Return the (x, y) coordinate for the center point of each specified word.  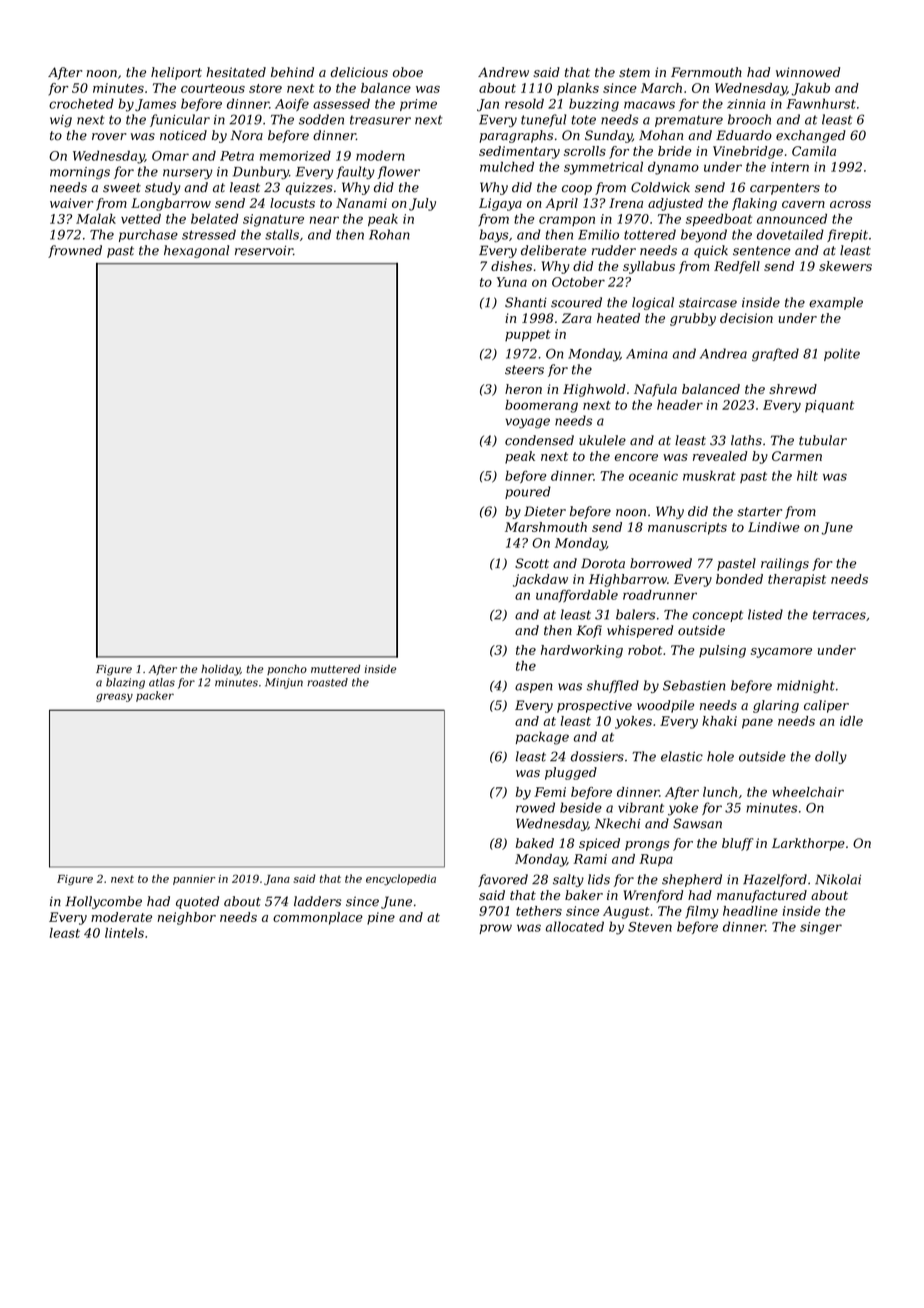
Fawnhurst (821, 103)
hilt (807, 475)
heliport (176, 73)
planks (578, 89)
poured (528, 492)
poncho (287, 670)
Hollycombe (103, 902)
